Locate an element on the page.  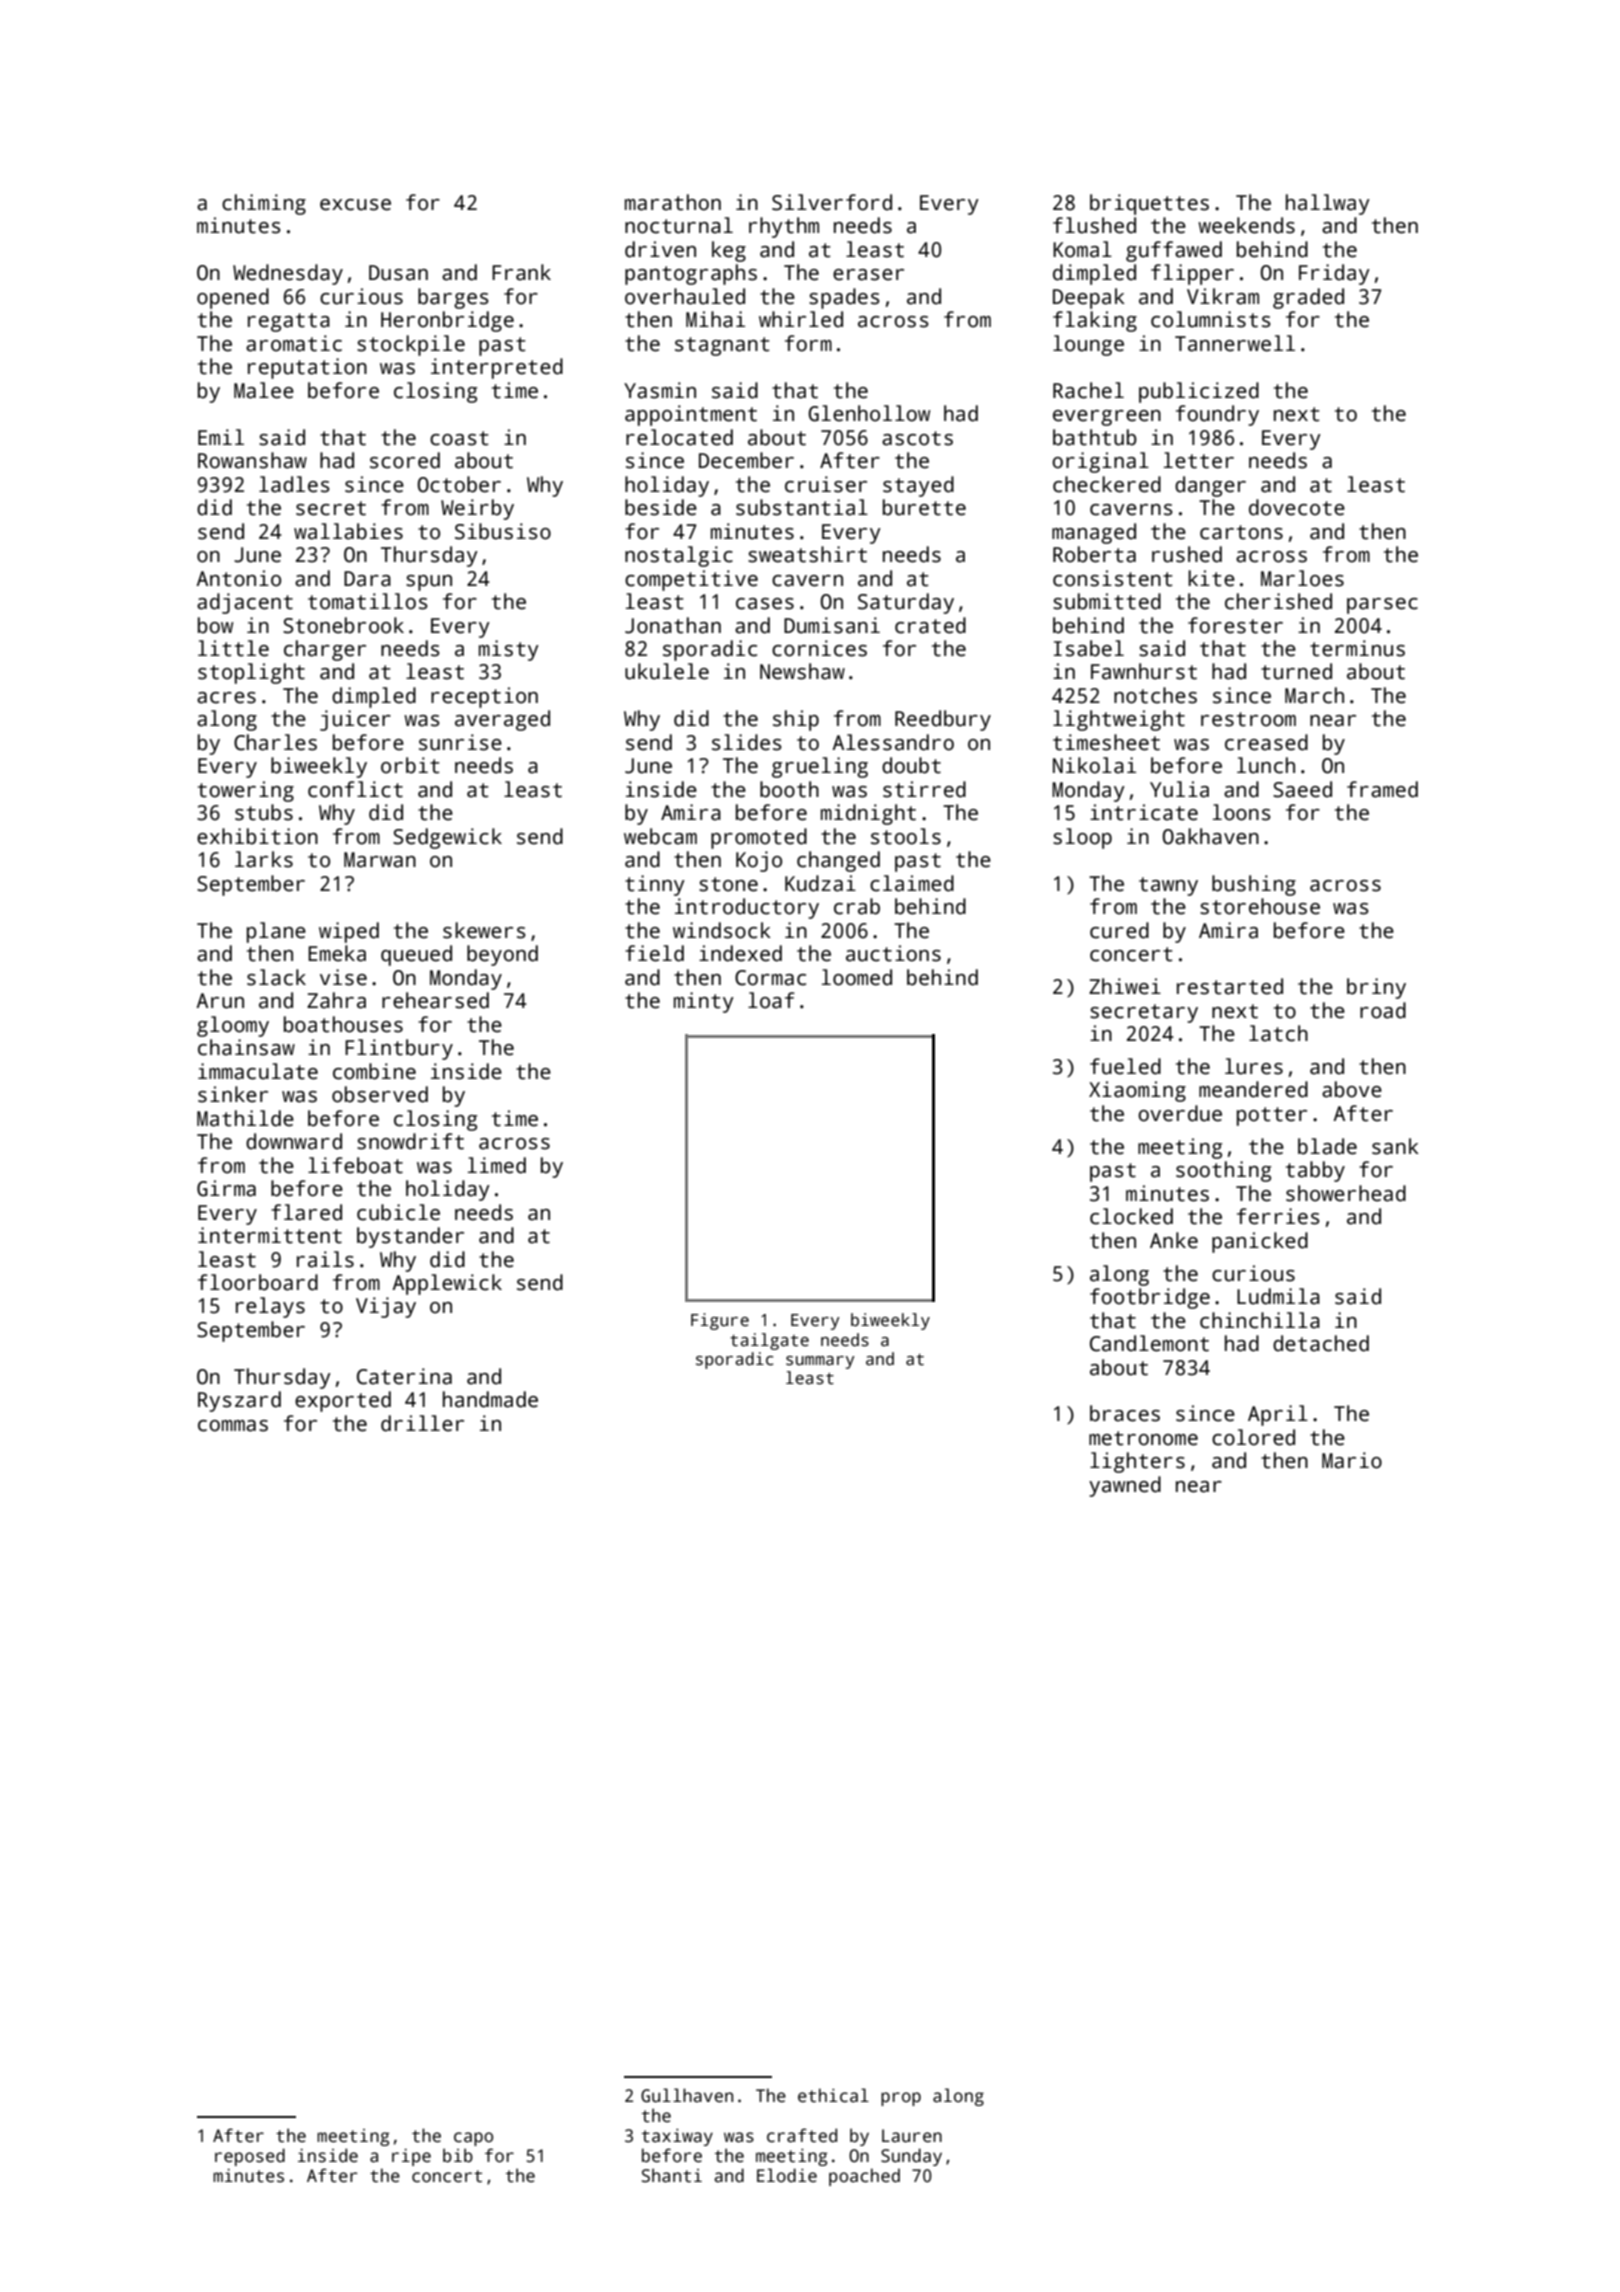
commas is located at coordinates (233, 1426).
